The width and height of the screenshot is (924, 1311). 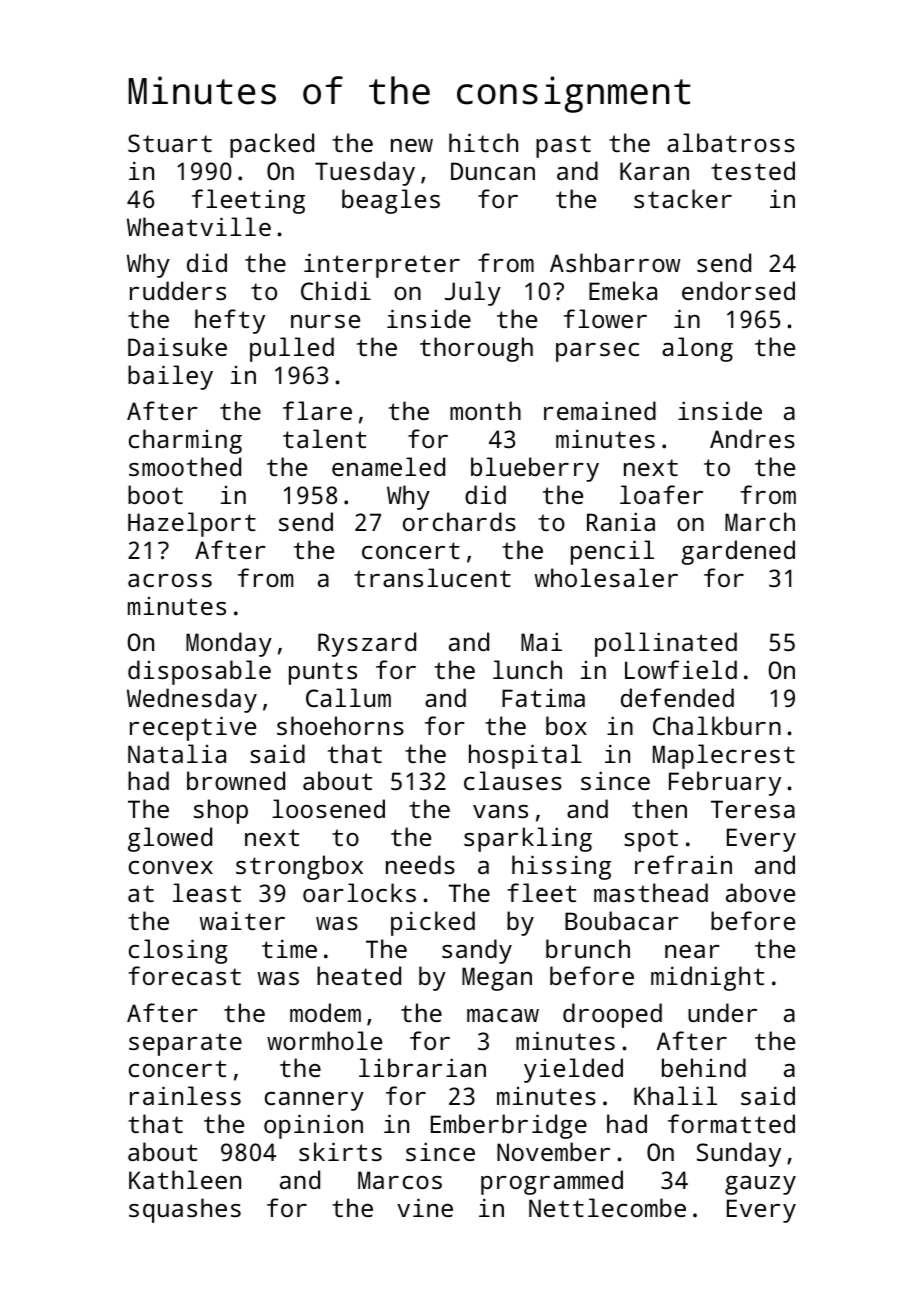 I want to click on modem, so click(x=325, y=1012).
